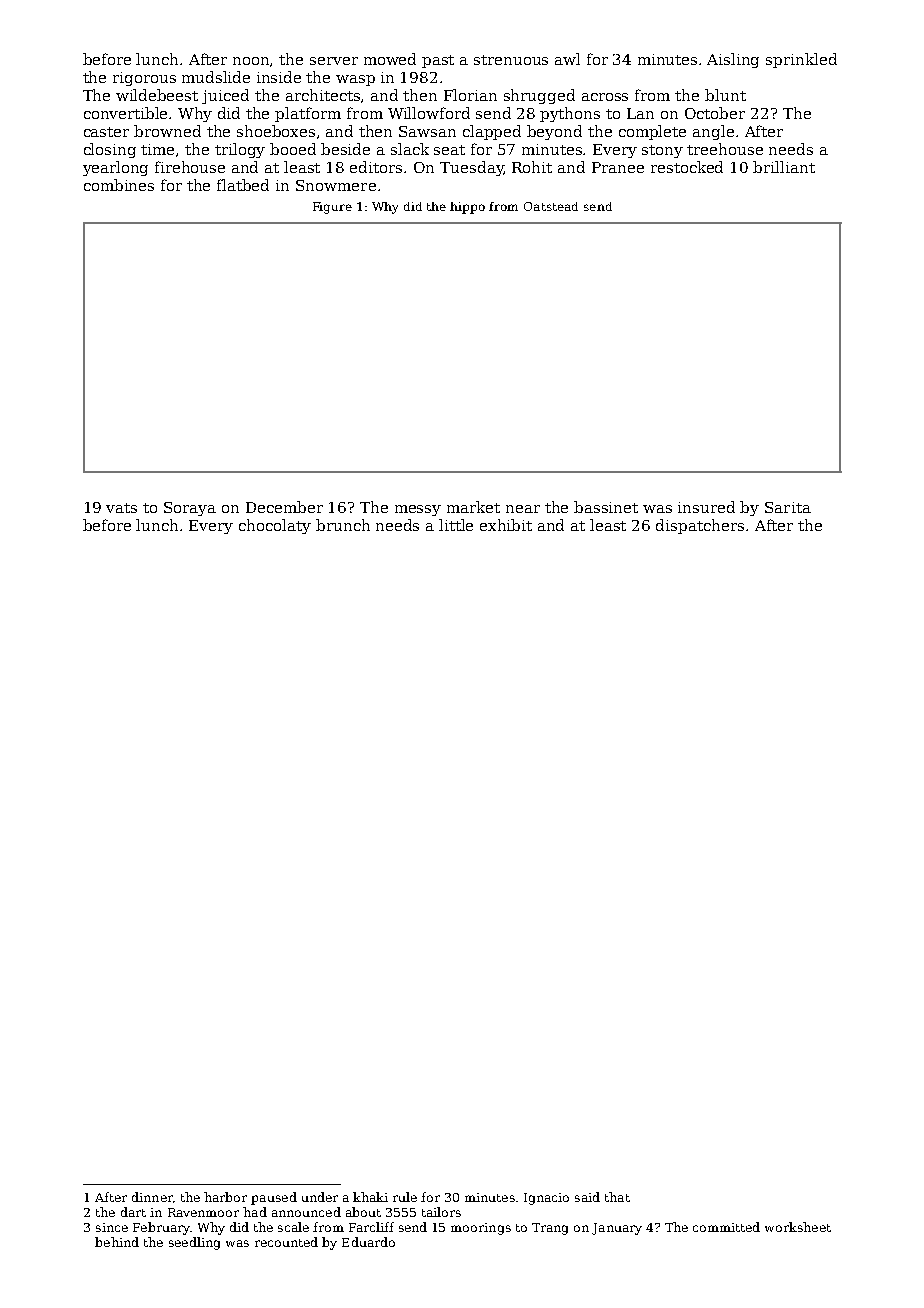 The image size is (924, 1308). Describe the element at coordinates (194, 1243) in the screenshot. I see `seedling` at that location.
